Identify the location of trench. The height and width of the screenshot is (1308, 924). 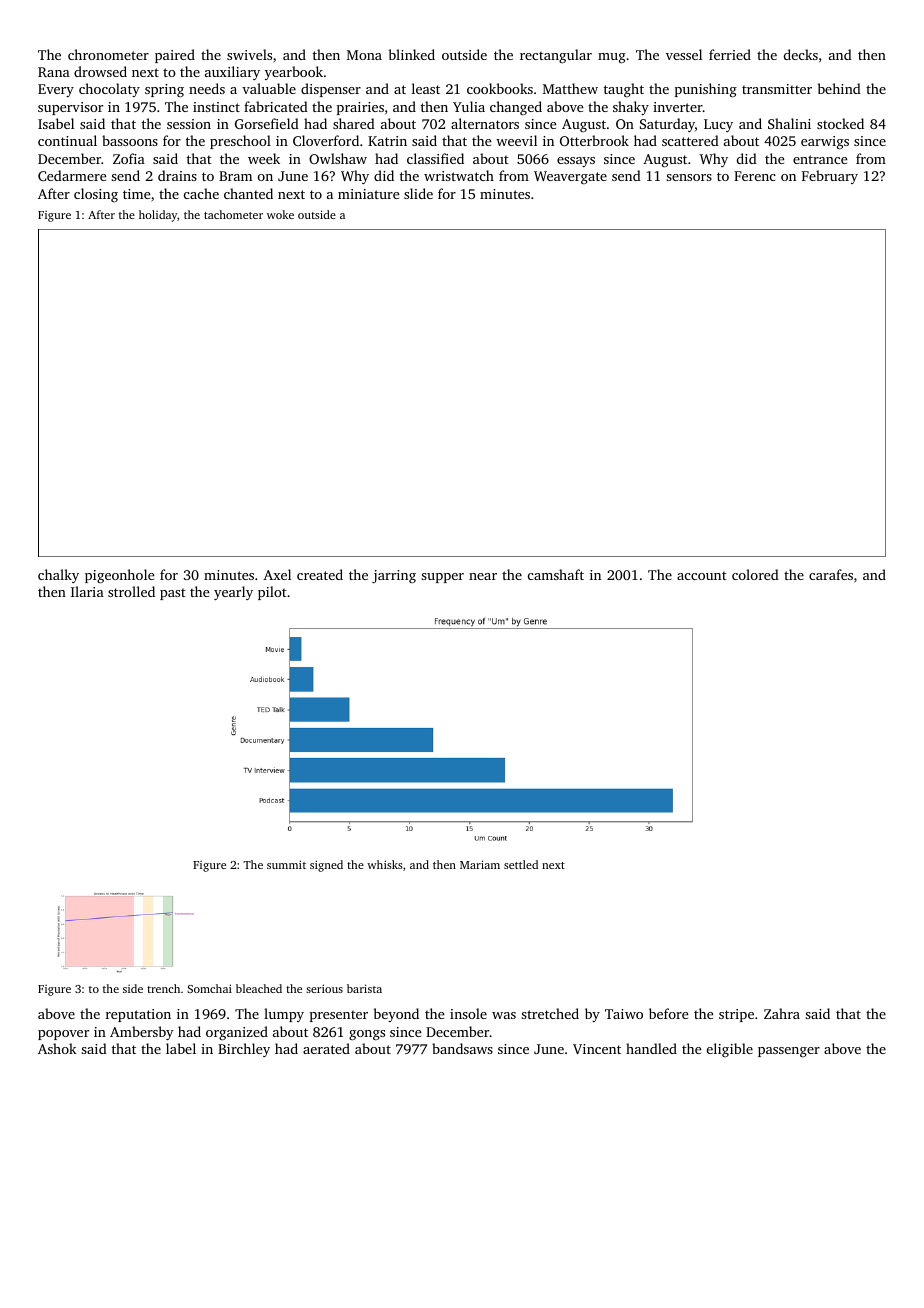
(163, 988).
